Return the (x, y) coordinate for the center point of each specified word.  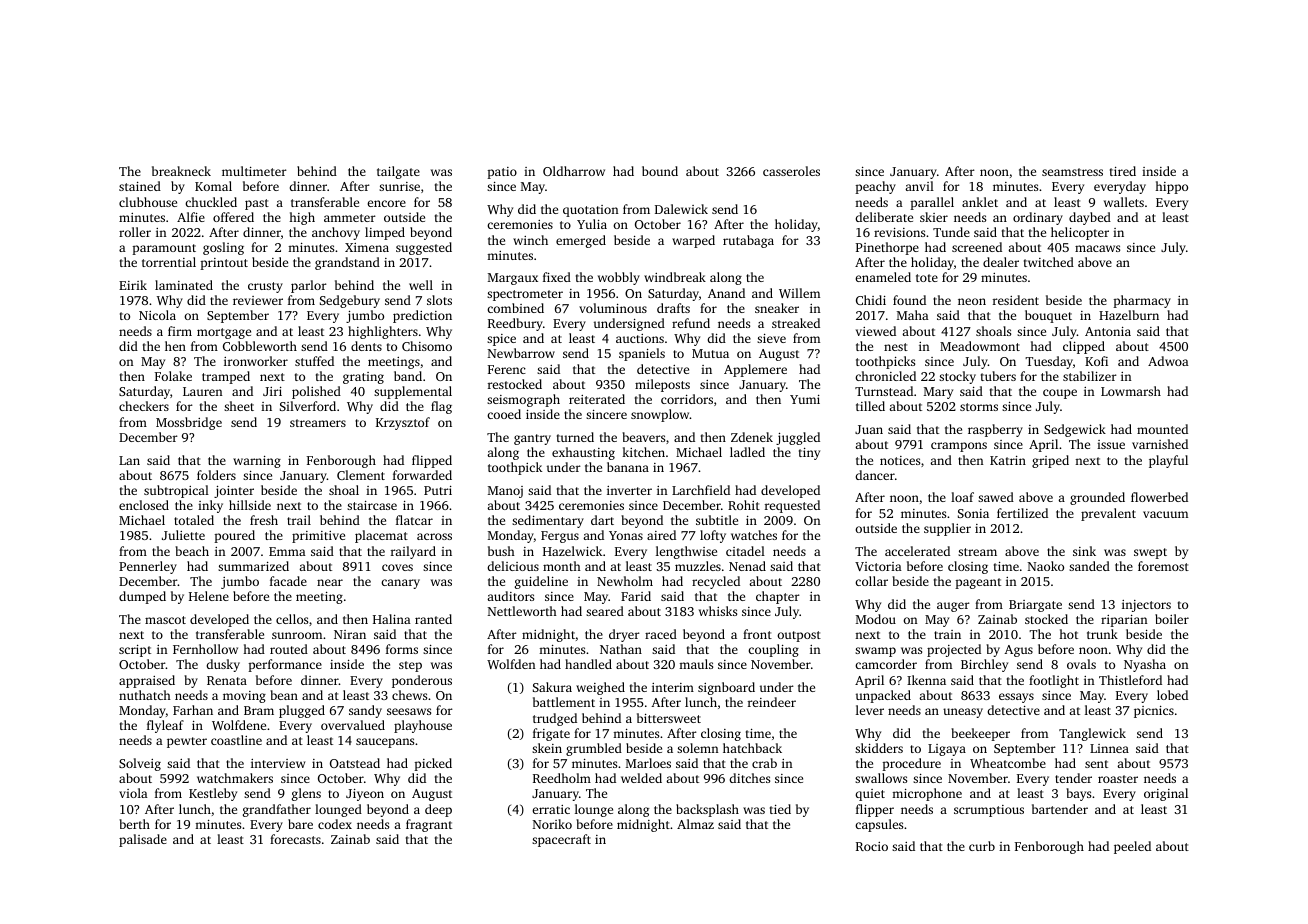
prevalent (1108, 514)
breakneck (181, 171)
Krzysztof (403, 423)
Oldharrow (574, 171)
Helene (209, 596)
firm (180, 331)
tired (1123, 171)
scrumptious (989, 811)
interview (278, 763)
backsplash (707, 810)
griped (1050, 461)
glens (306, 794)
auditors (510, 596)
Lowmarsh (1131, 391)
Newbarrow (521, 353)
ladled (747, 452)
